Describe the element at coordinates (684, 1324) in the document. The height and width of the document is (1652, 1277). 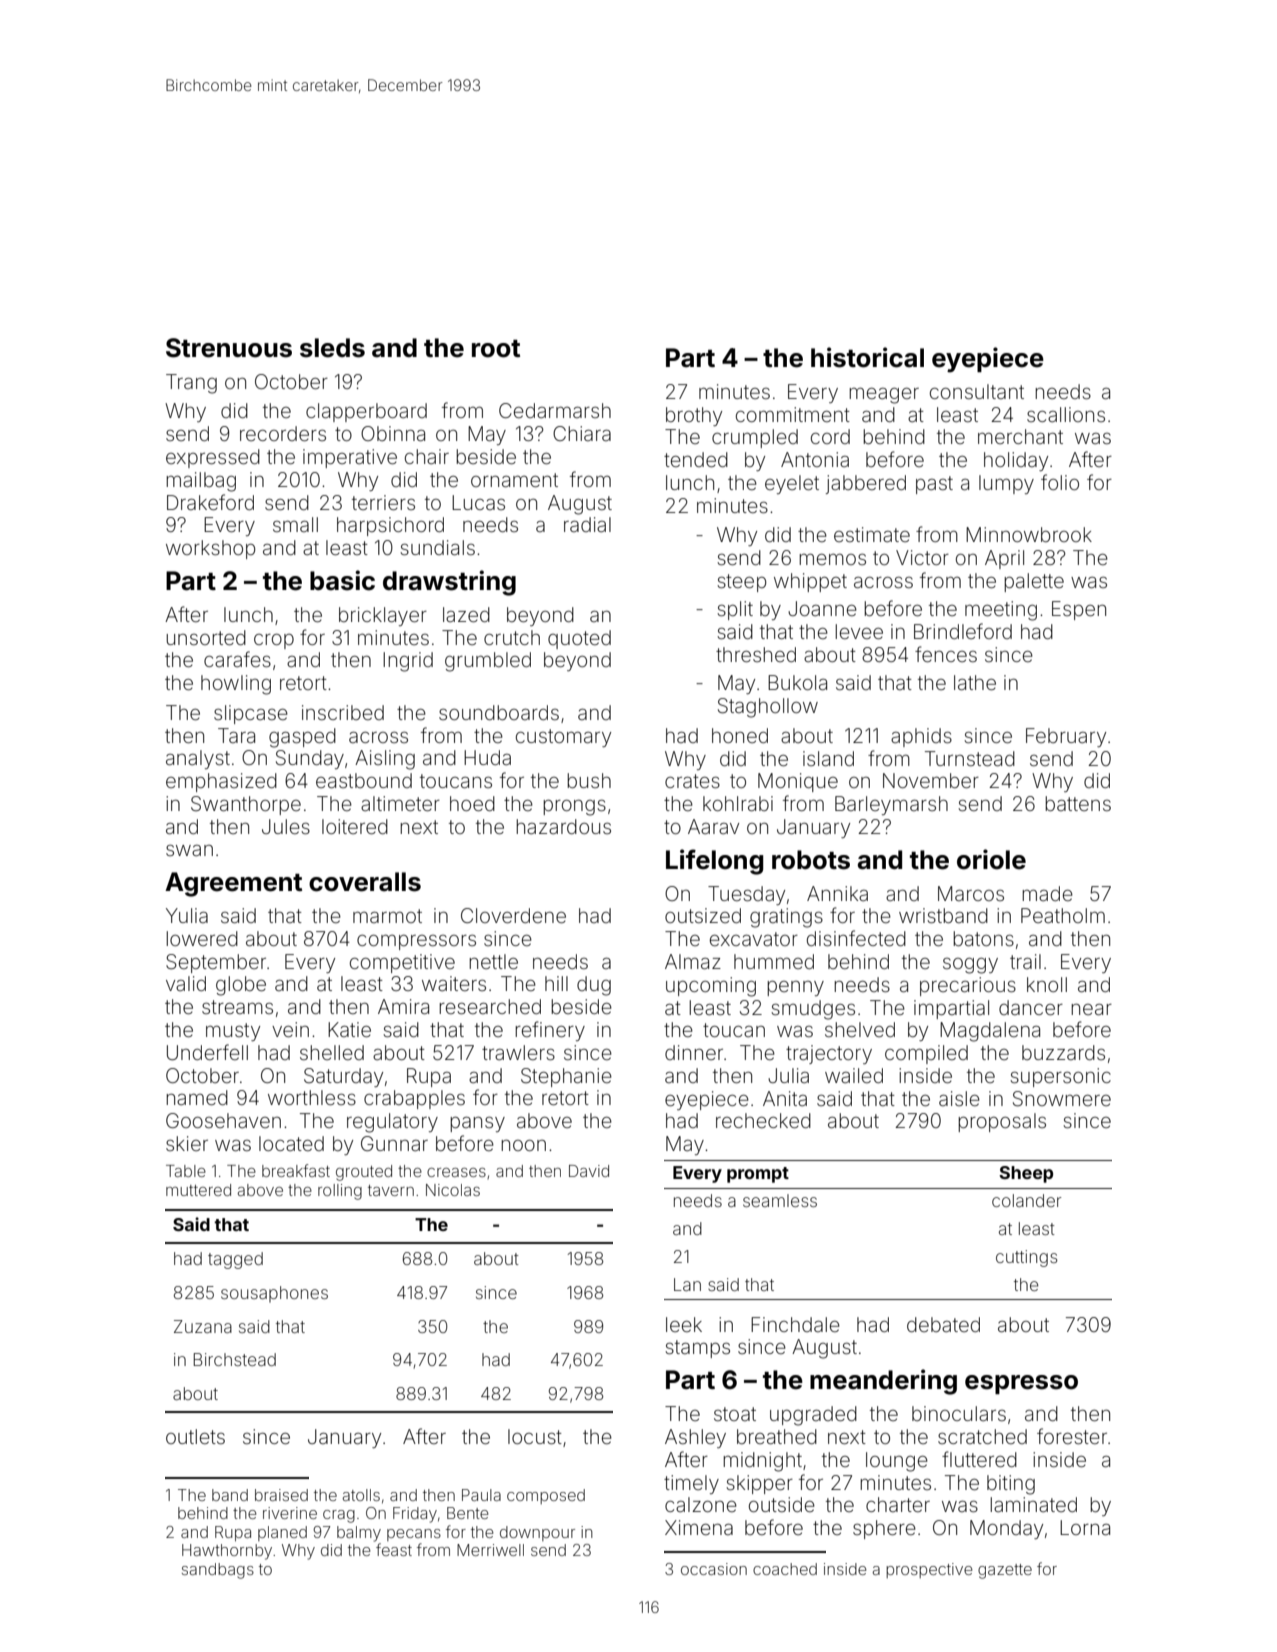
I see `leek` at that location.
